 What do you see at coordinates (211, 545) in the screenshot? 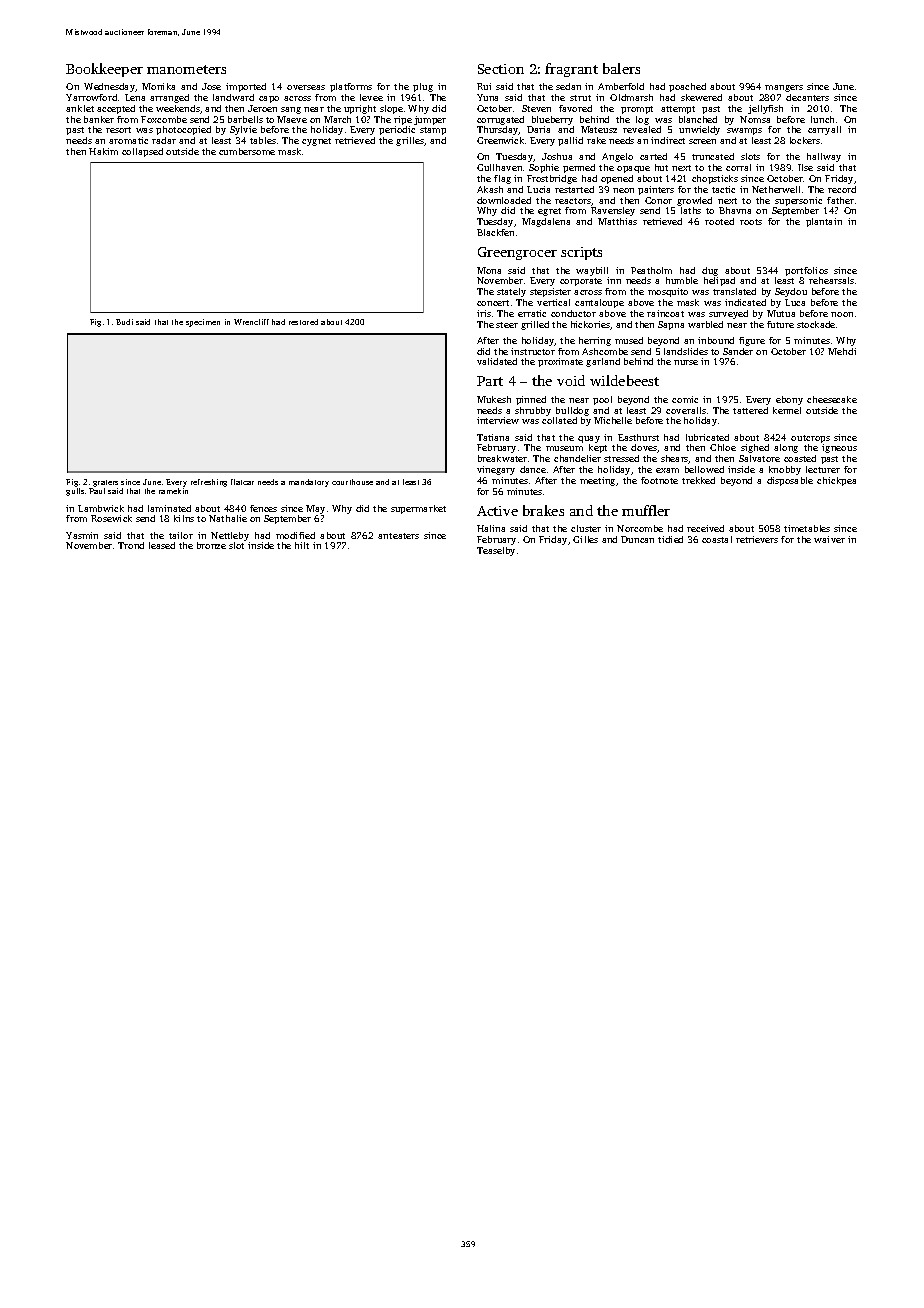
I see `bronze` at bounding box center [211, 545].
